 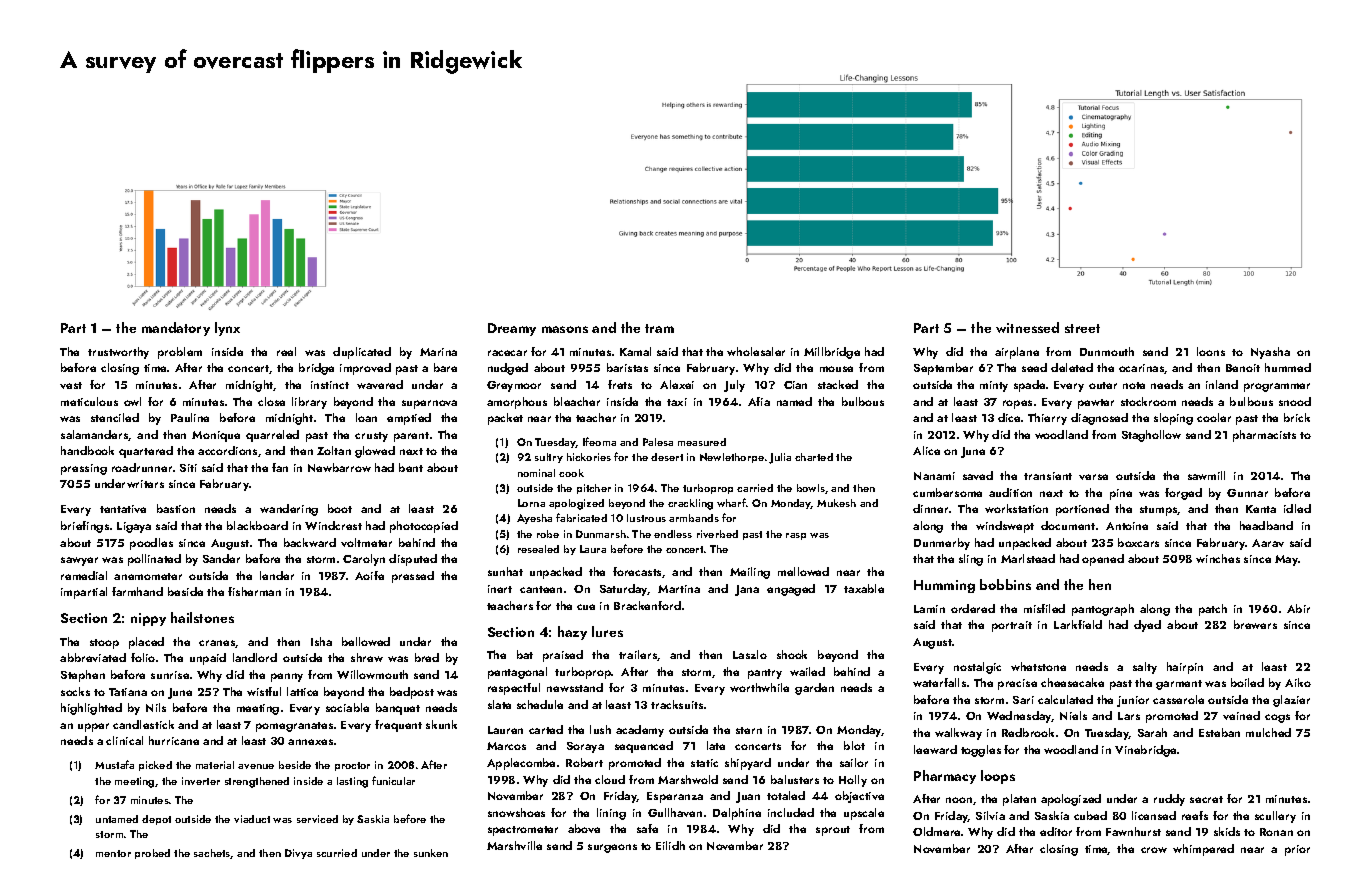 What do you see at coordinates (836, 503) in the screenshot?
I see `Mukesh` at bounding box center [836, 503].
